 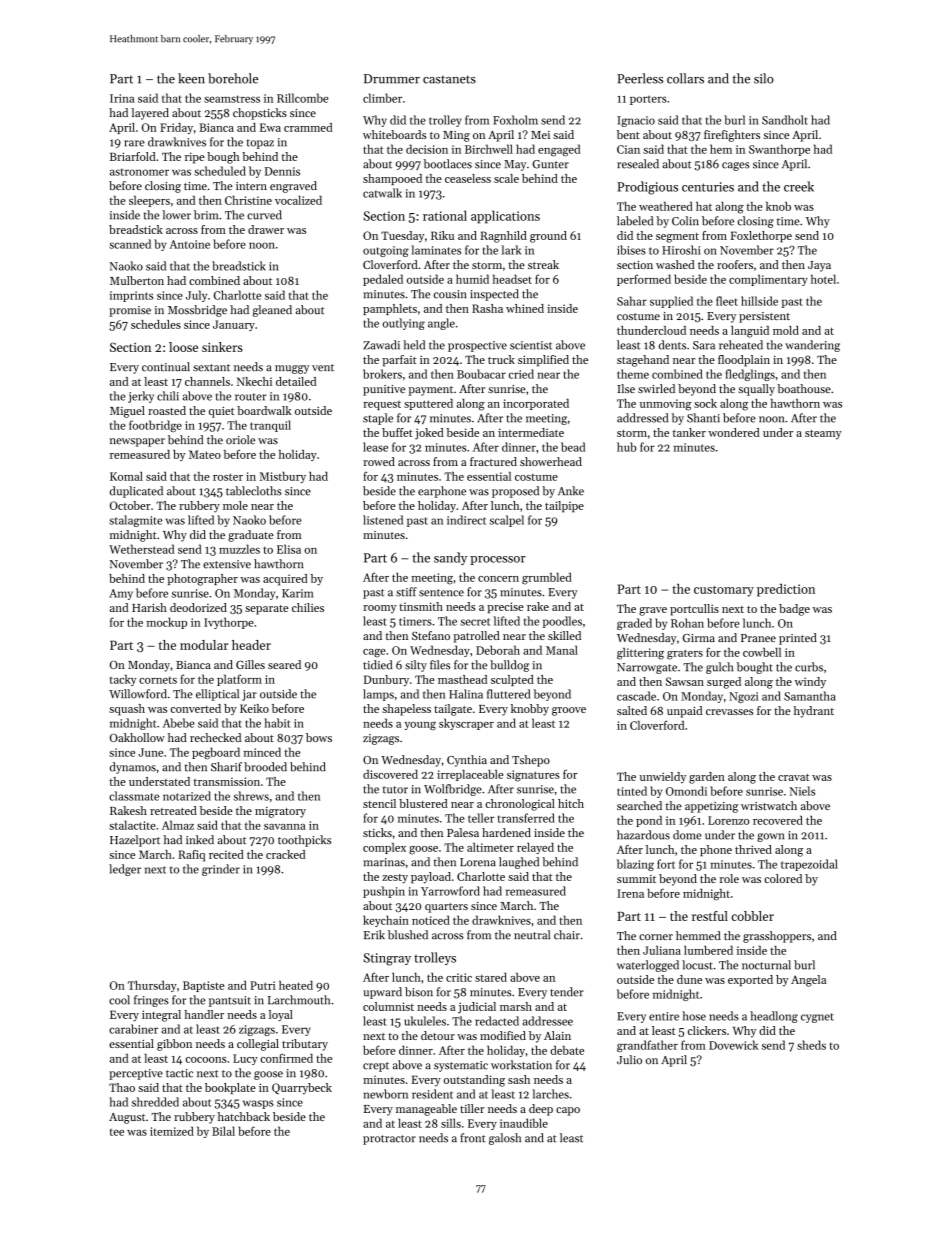 I want to click on garden, so click(x=707, y=778).
